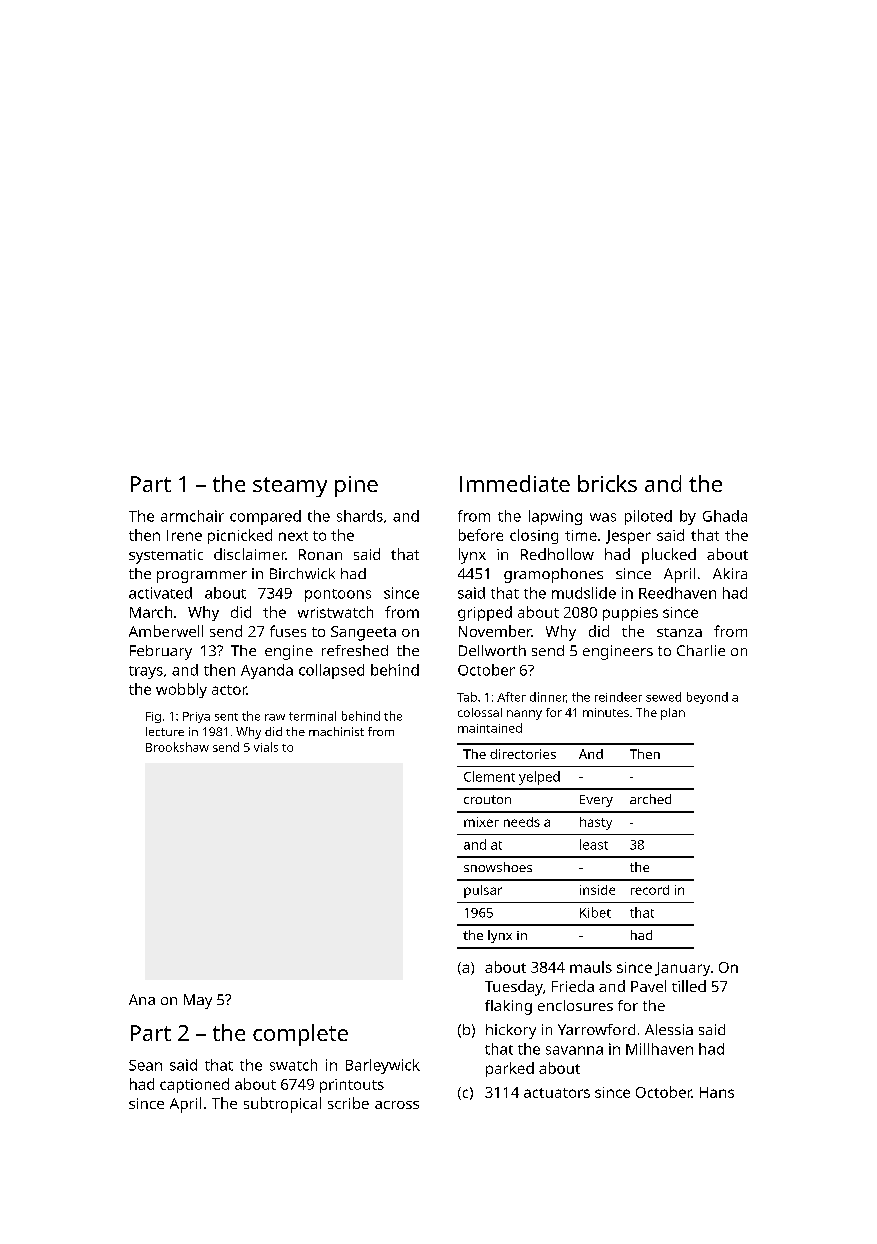  What do you see at coordinates (607, 483) in the page?
I see `bricks` at bounding box center [607, 483].
